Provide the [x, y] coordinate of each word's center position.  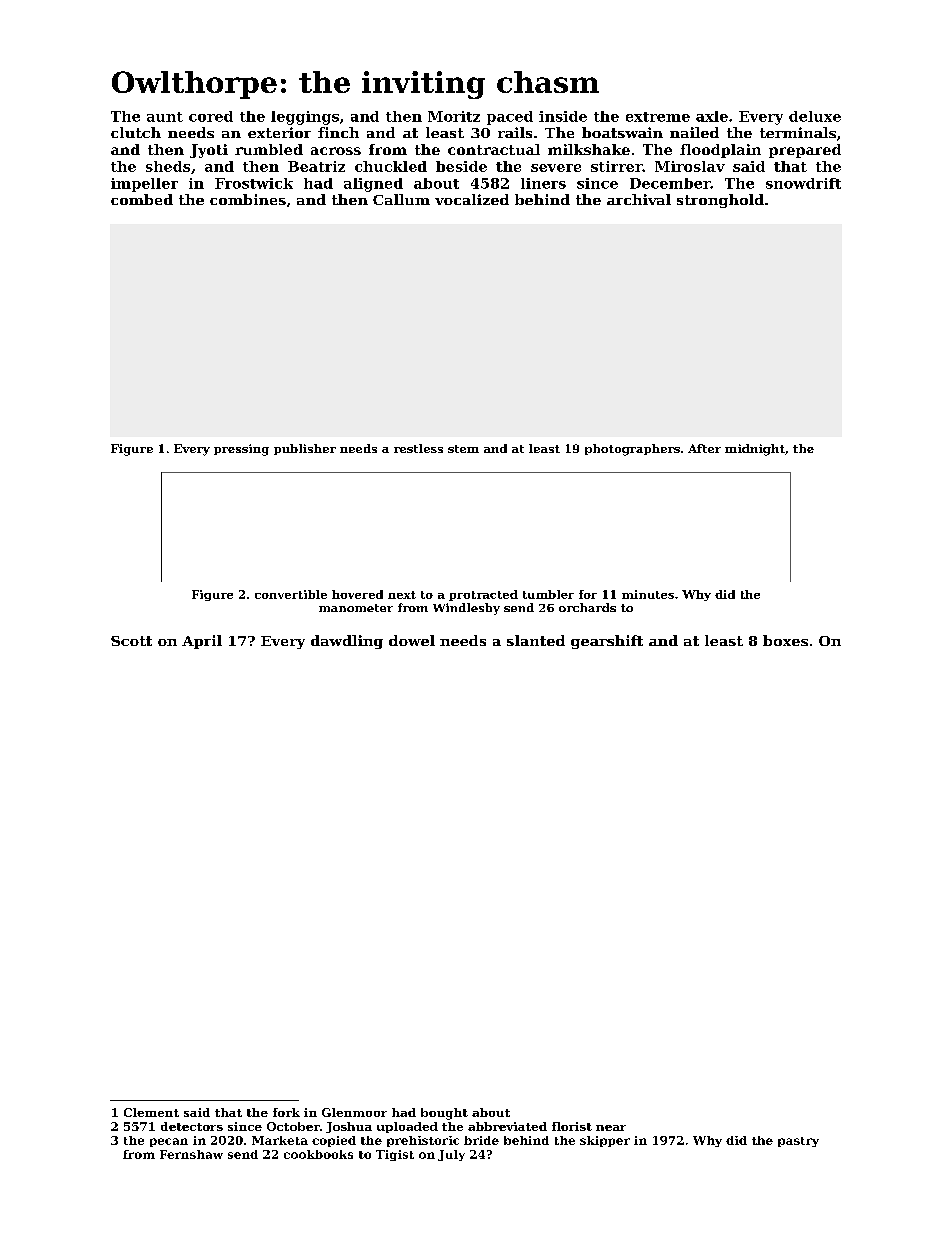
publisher [305, 449]
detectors [192, 1126]
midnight [755, 450]
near [611, 1128]
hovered [357, 594]
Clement [151, 1112]
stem [463, 449]
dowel [412, 640]
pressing [241, 450]
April [202, 642]
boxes [785, 640]
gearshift [607, 642]
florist [572, 1126]
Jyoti [209, 151]
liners [543, 183]
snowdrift [803, 183]
